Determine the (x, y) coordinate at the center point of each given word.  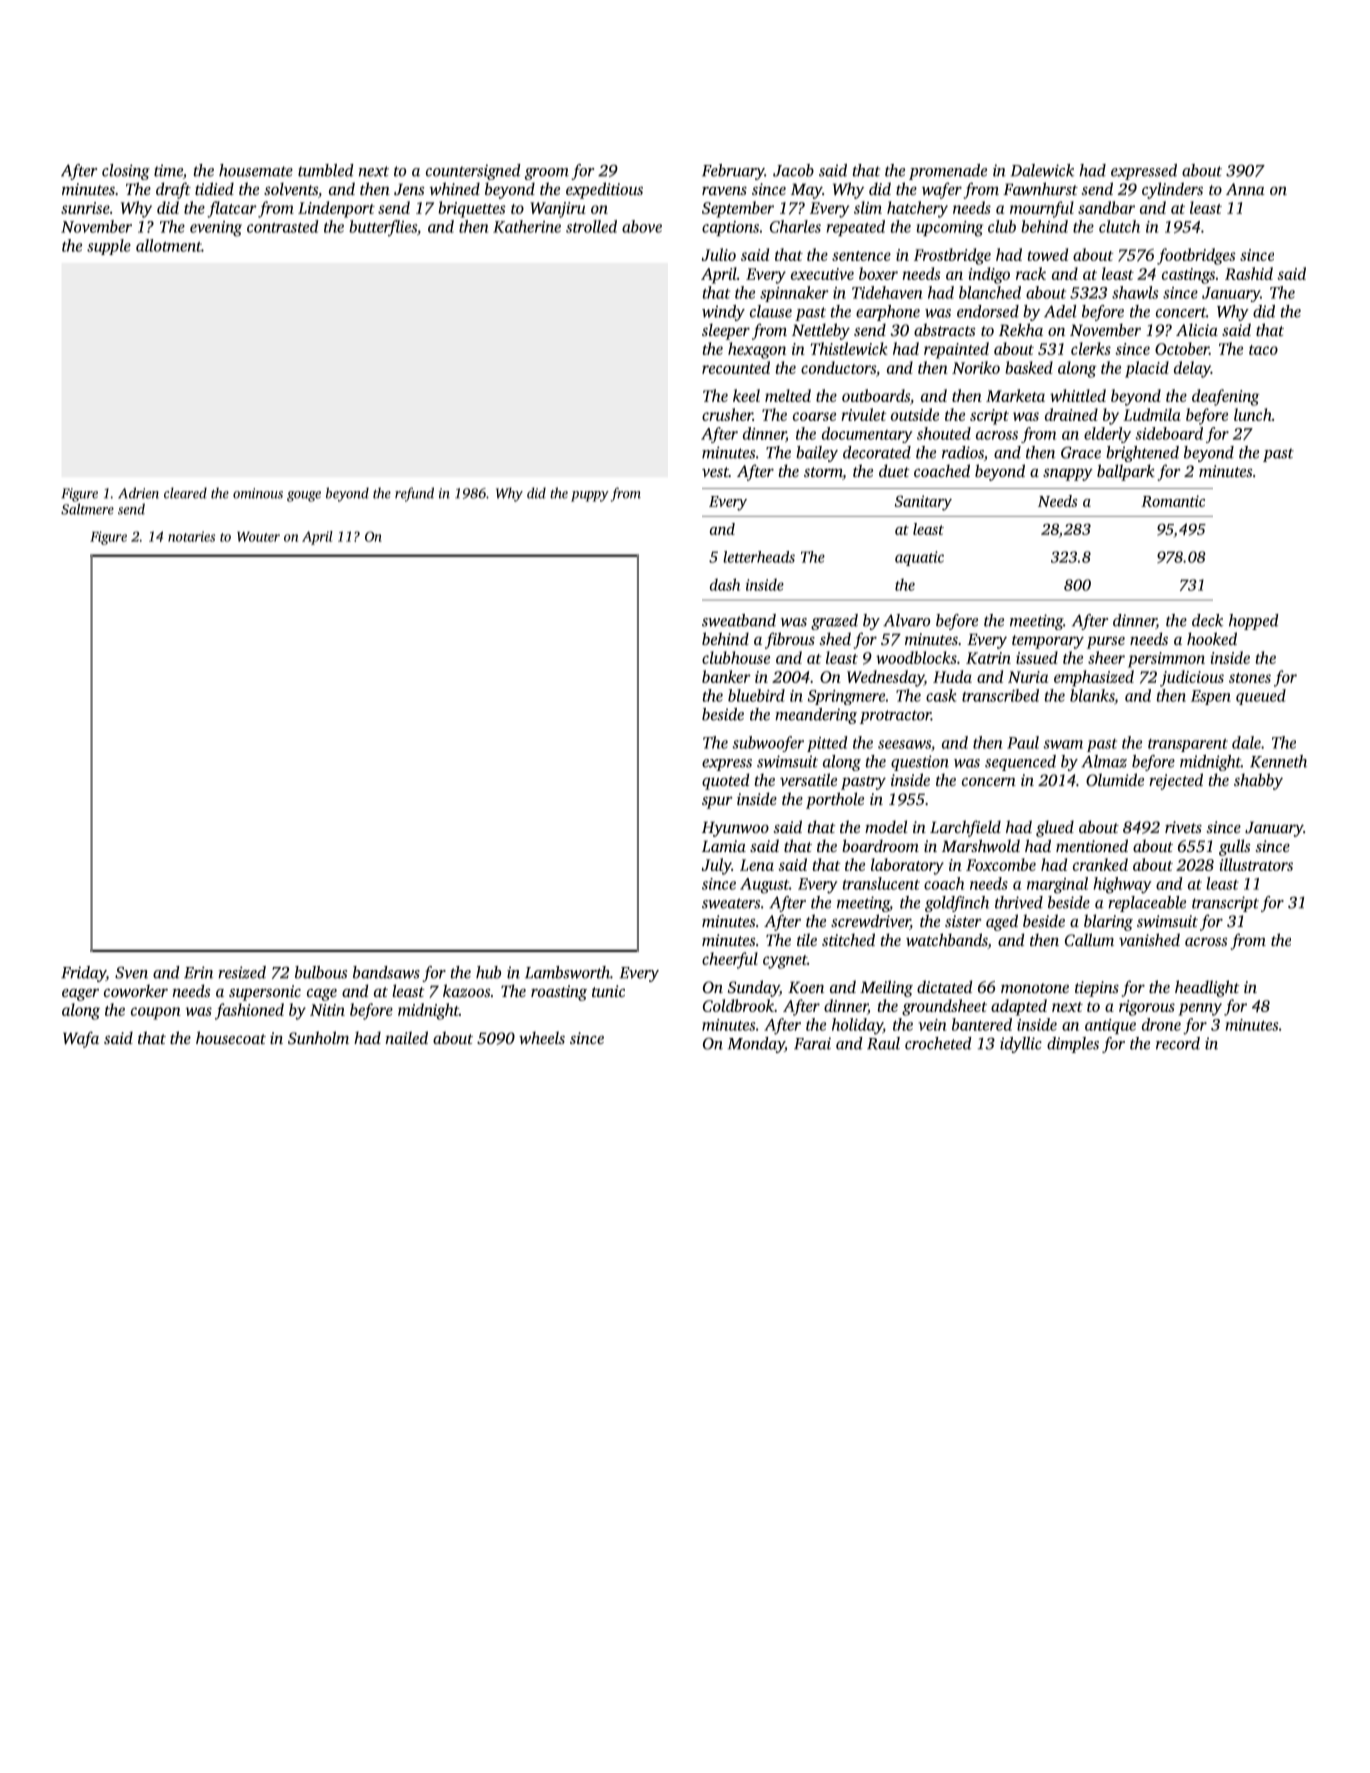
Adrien (138, 493)
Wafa (81, 1039)
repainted (956, 350)
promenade (948, 172)
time (168, 170)
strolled (591, 226)
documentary (867, 435)
